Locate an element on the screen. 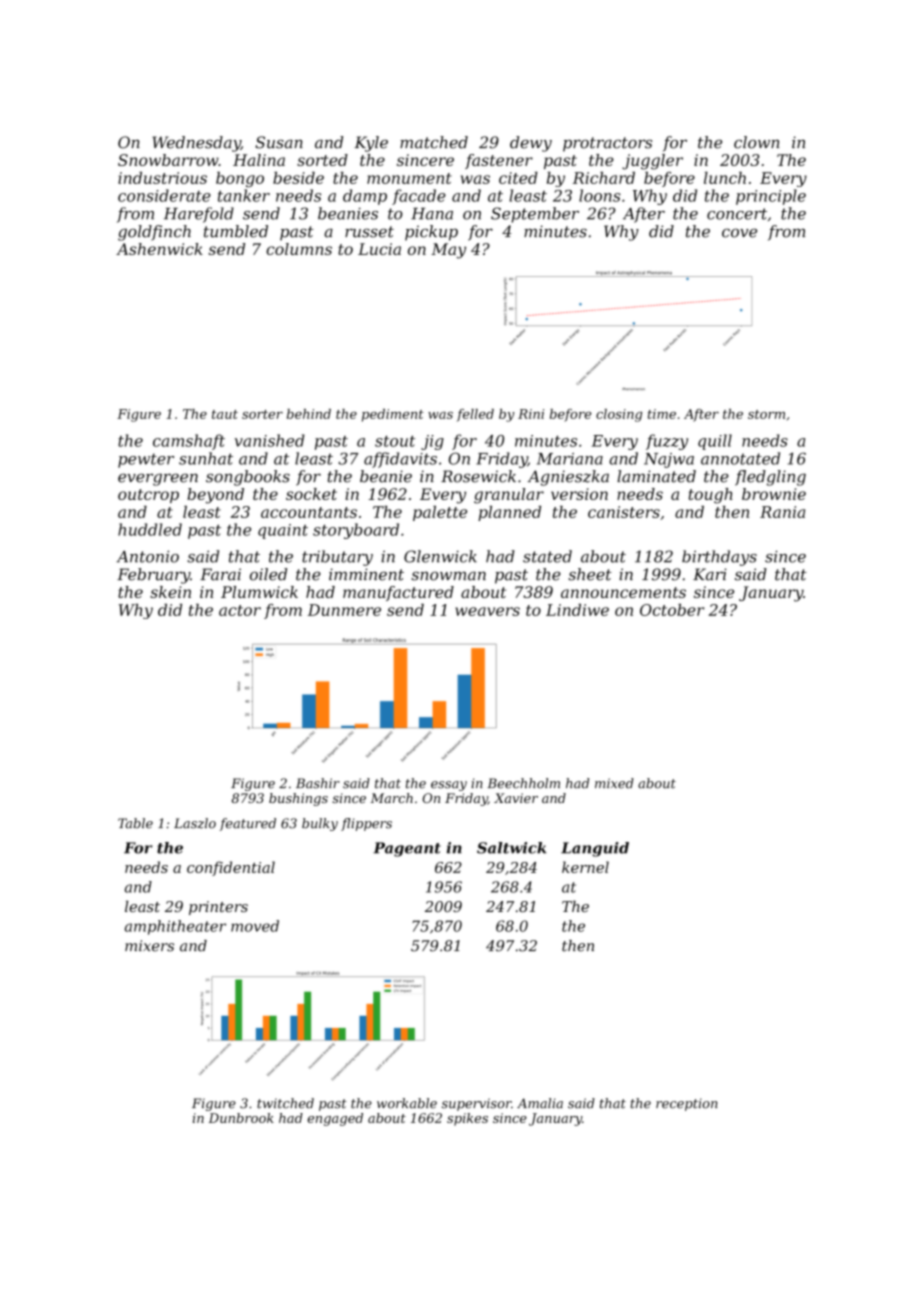 This screenshot has width=924, height=1314. mixers is located at coordinates (149, 946).
